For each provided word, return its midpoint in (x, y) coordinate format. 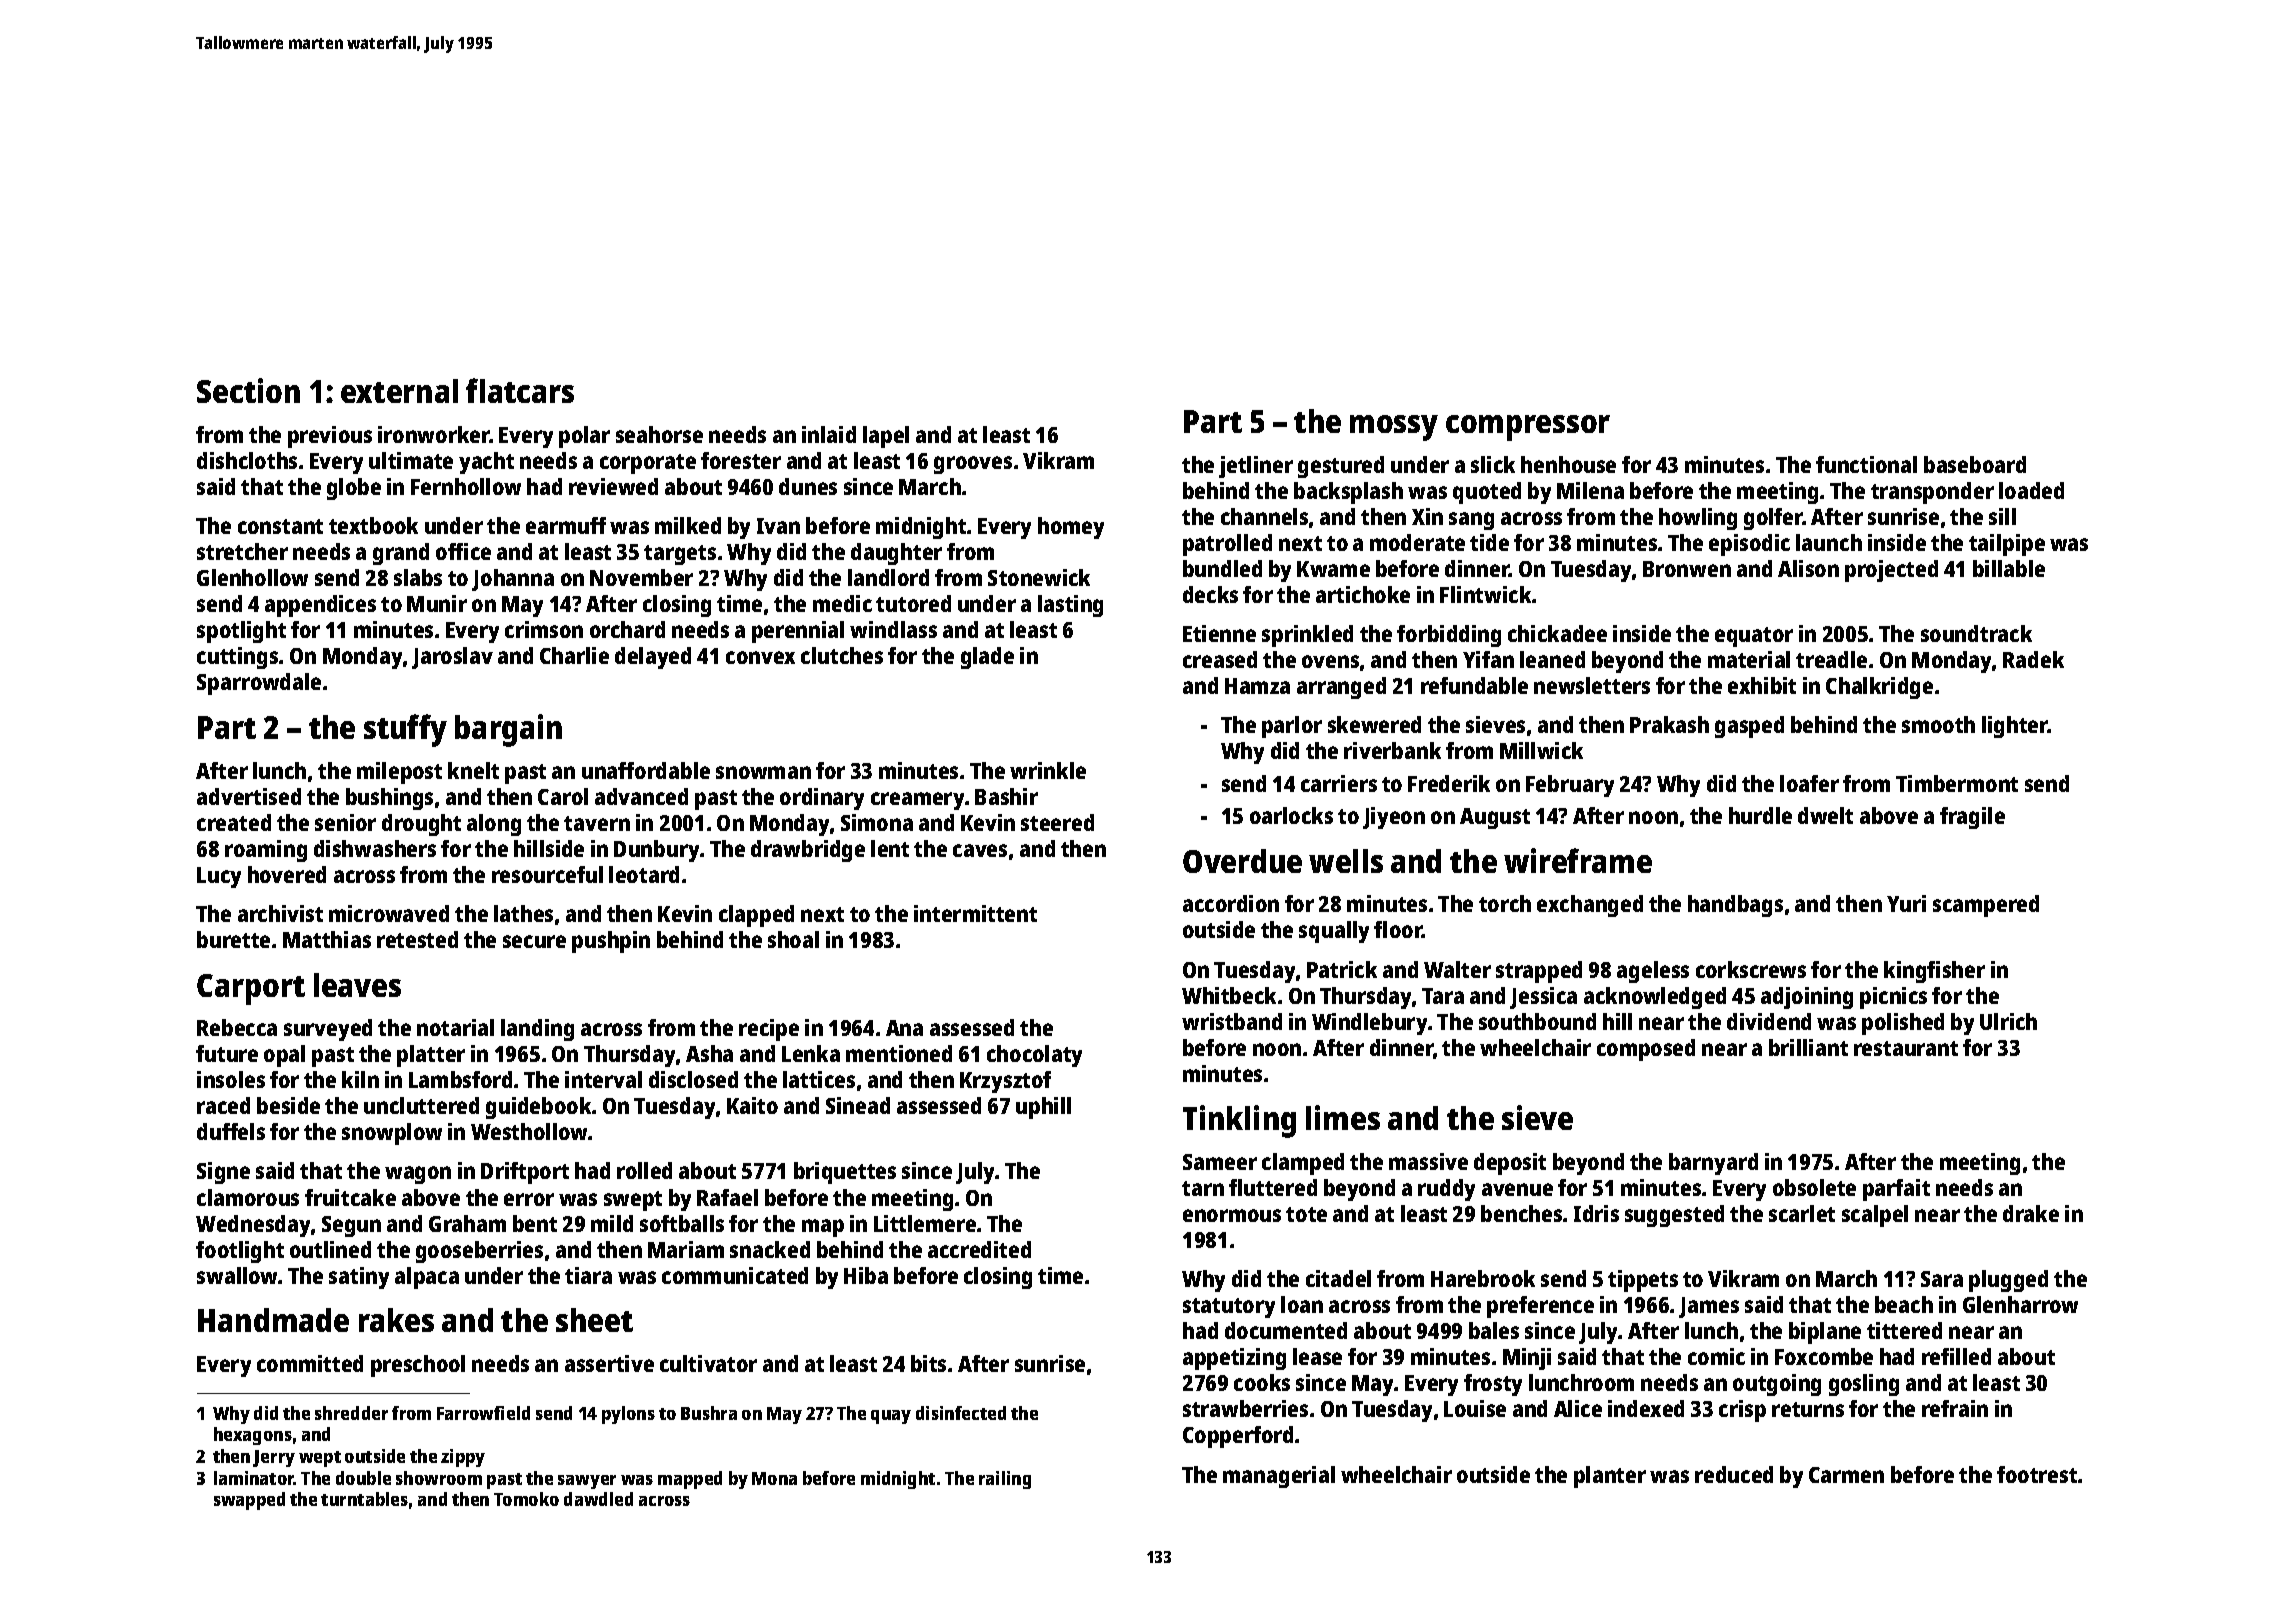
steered (1057, 822)
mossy (1394, 428)
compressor (1528, 428)
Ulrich (2008, 1021)
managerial (1279, 1477)
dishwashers (375, 848)
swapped (249, 1501)
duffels (231, 1131)
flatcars (520, 390)
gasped (1749, 727)
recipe (769, 1030)
